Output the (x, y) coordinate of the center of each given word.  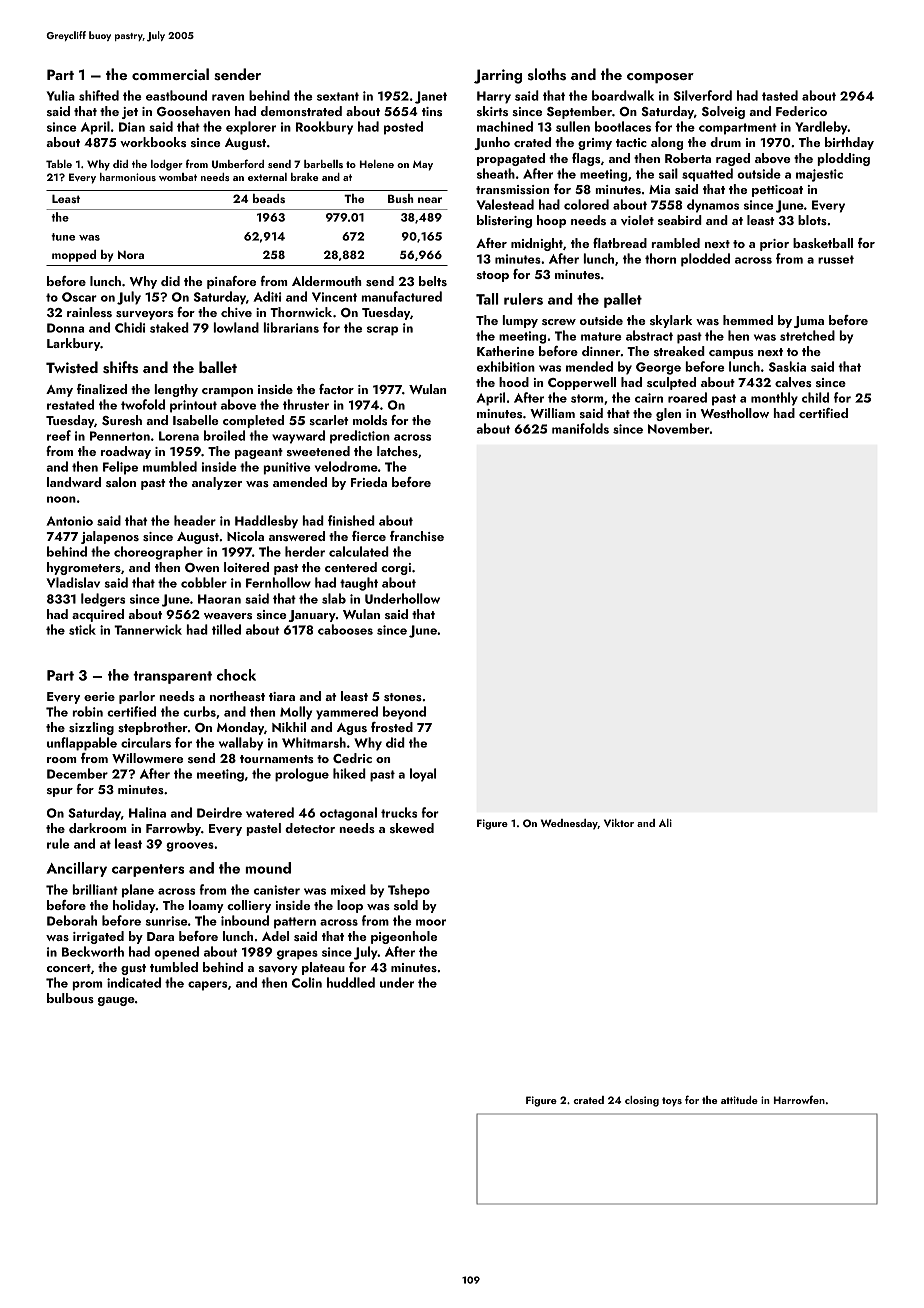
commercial (170, 74)
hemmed (748, 320)
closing (642, 1101)
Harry (494, 97)
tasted (780, 95)
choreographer (158, 553)
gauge (116, 1001)
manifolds (580, 428)
